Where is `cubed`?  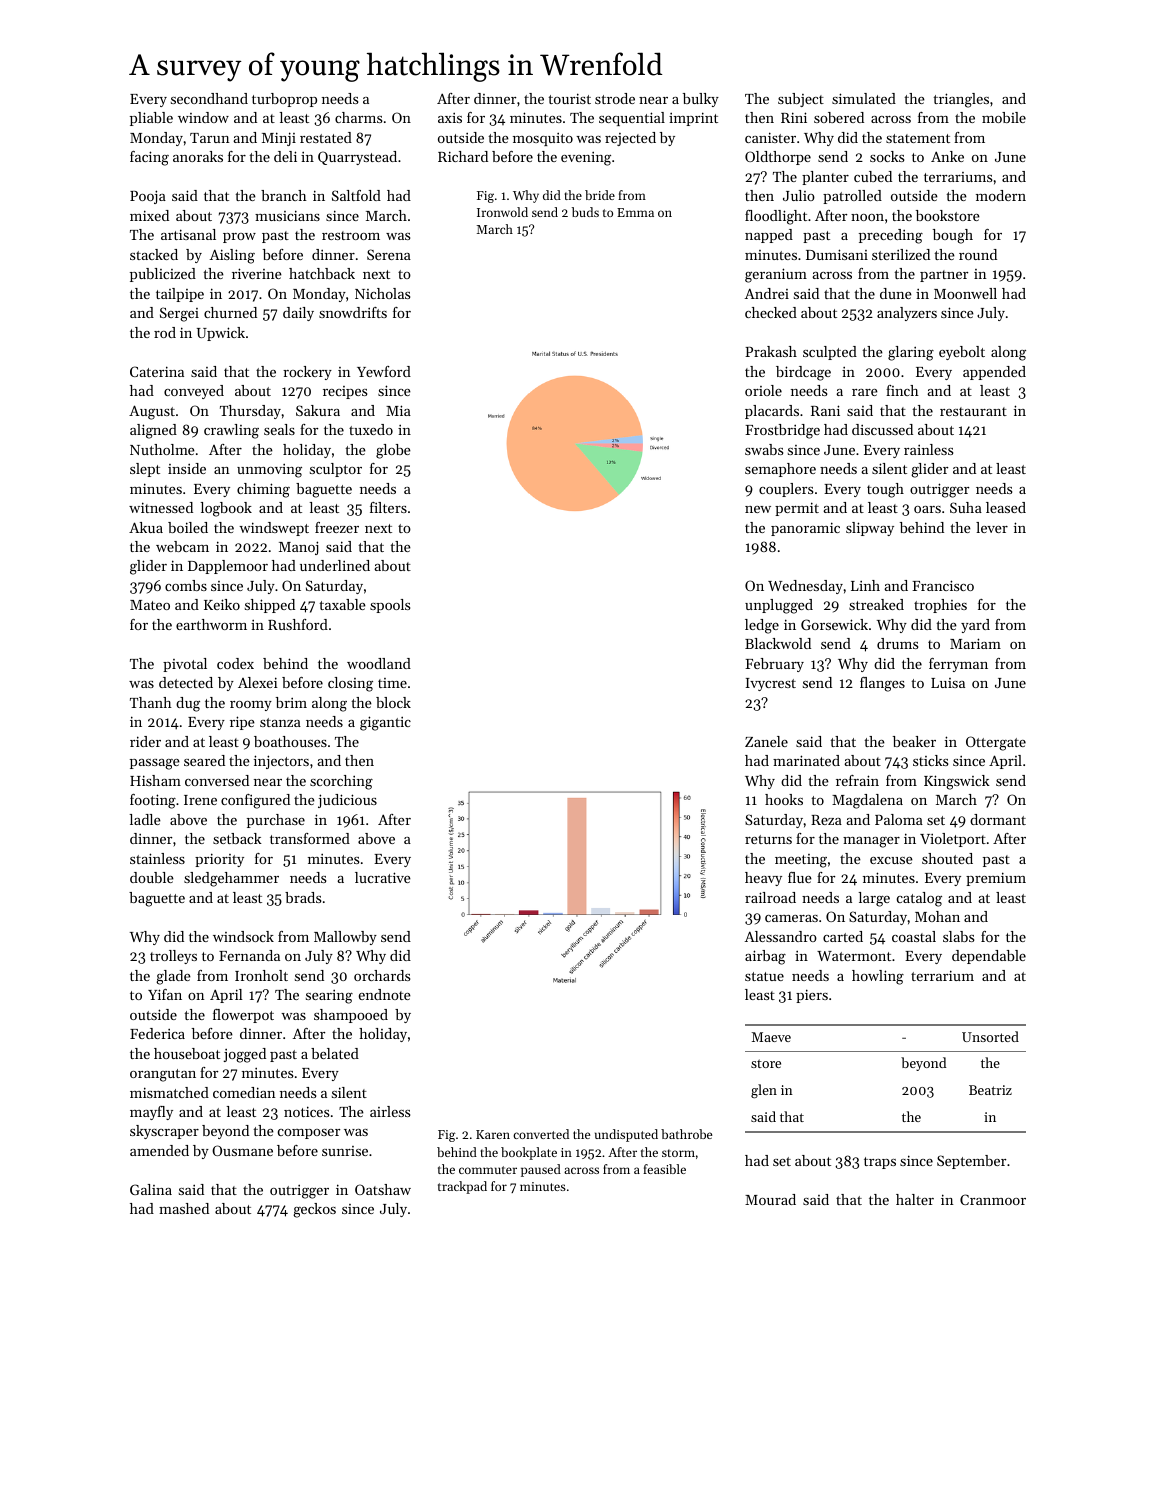 cubed is located at coordinates (873, 176).
